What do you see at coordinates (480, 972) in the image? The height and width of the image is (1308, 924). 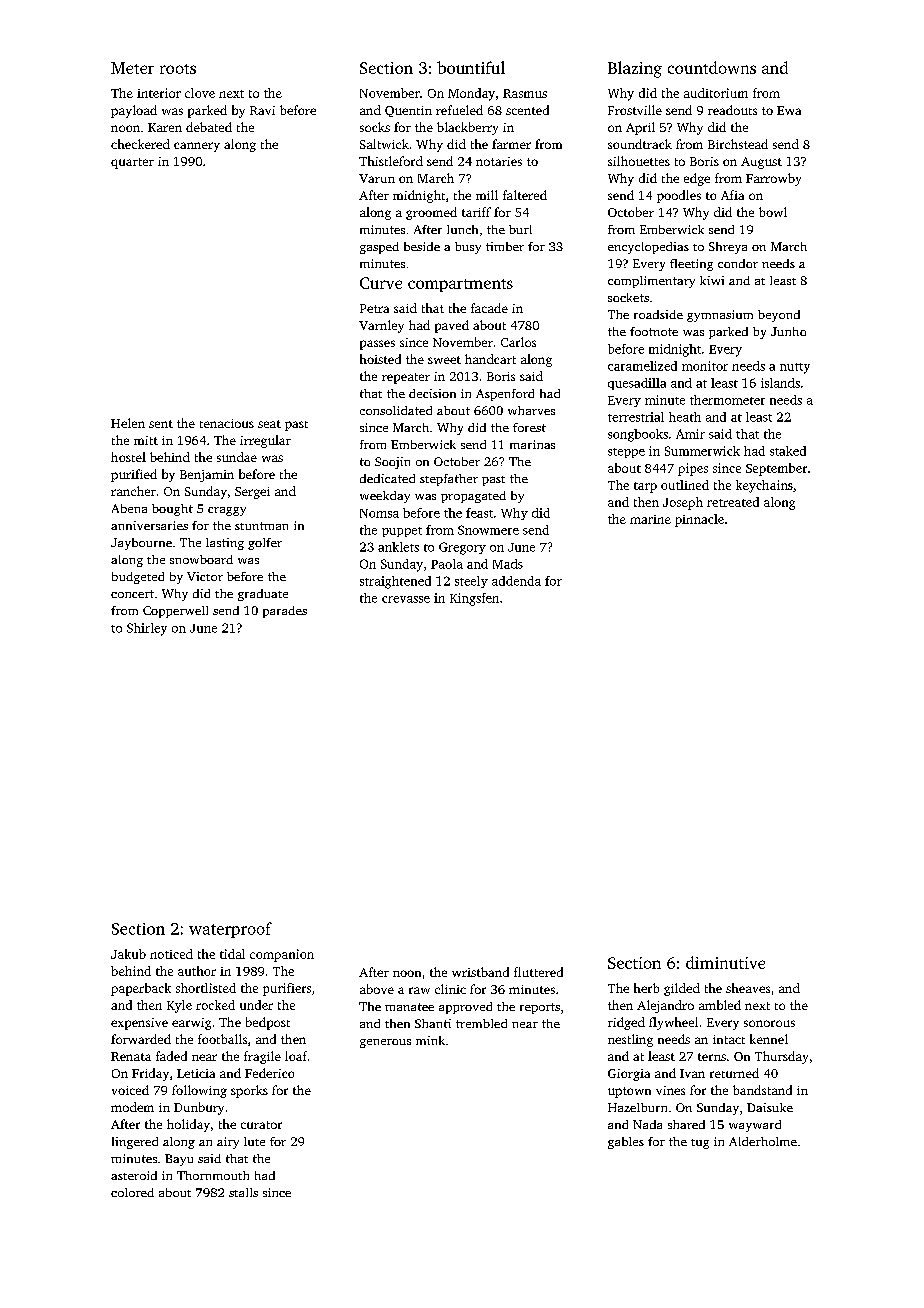 I see `wristband` at bounding box center [480, 972].
